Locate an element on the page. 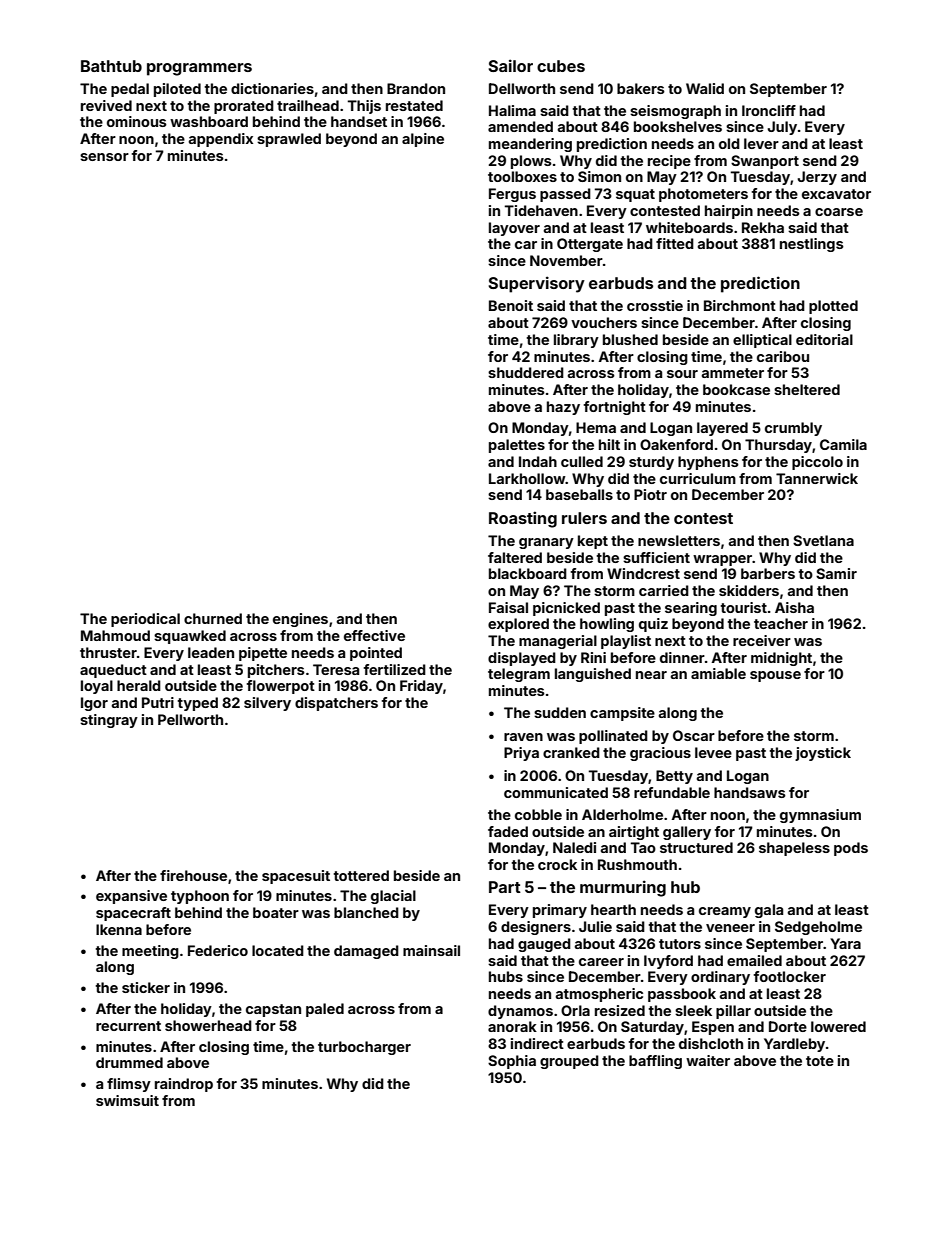 The image size is (952, 1233). Federico is located at coordinates (218, 950).
